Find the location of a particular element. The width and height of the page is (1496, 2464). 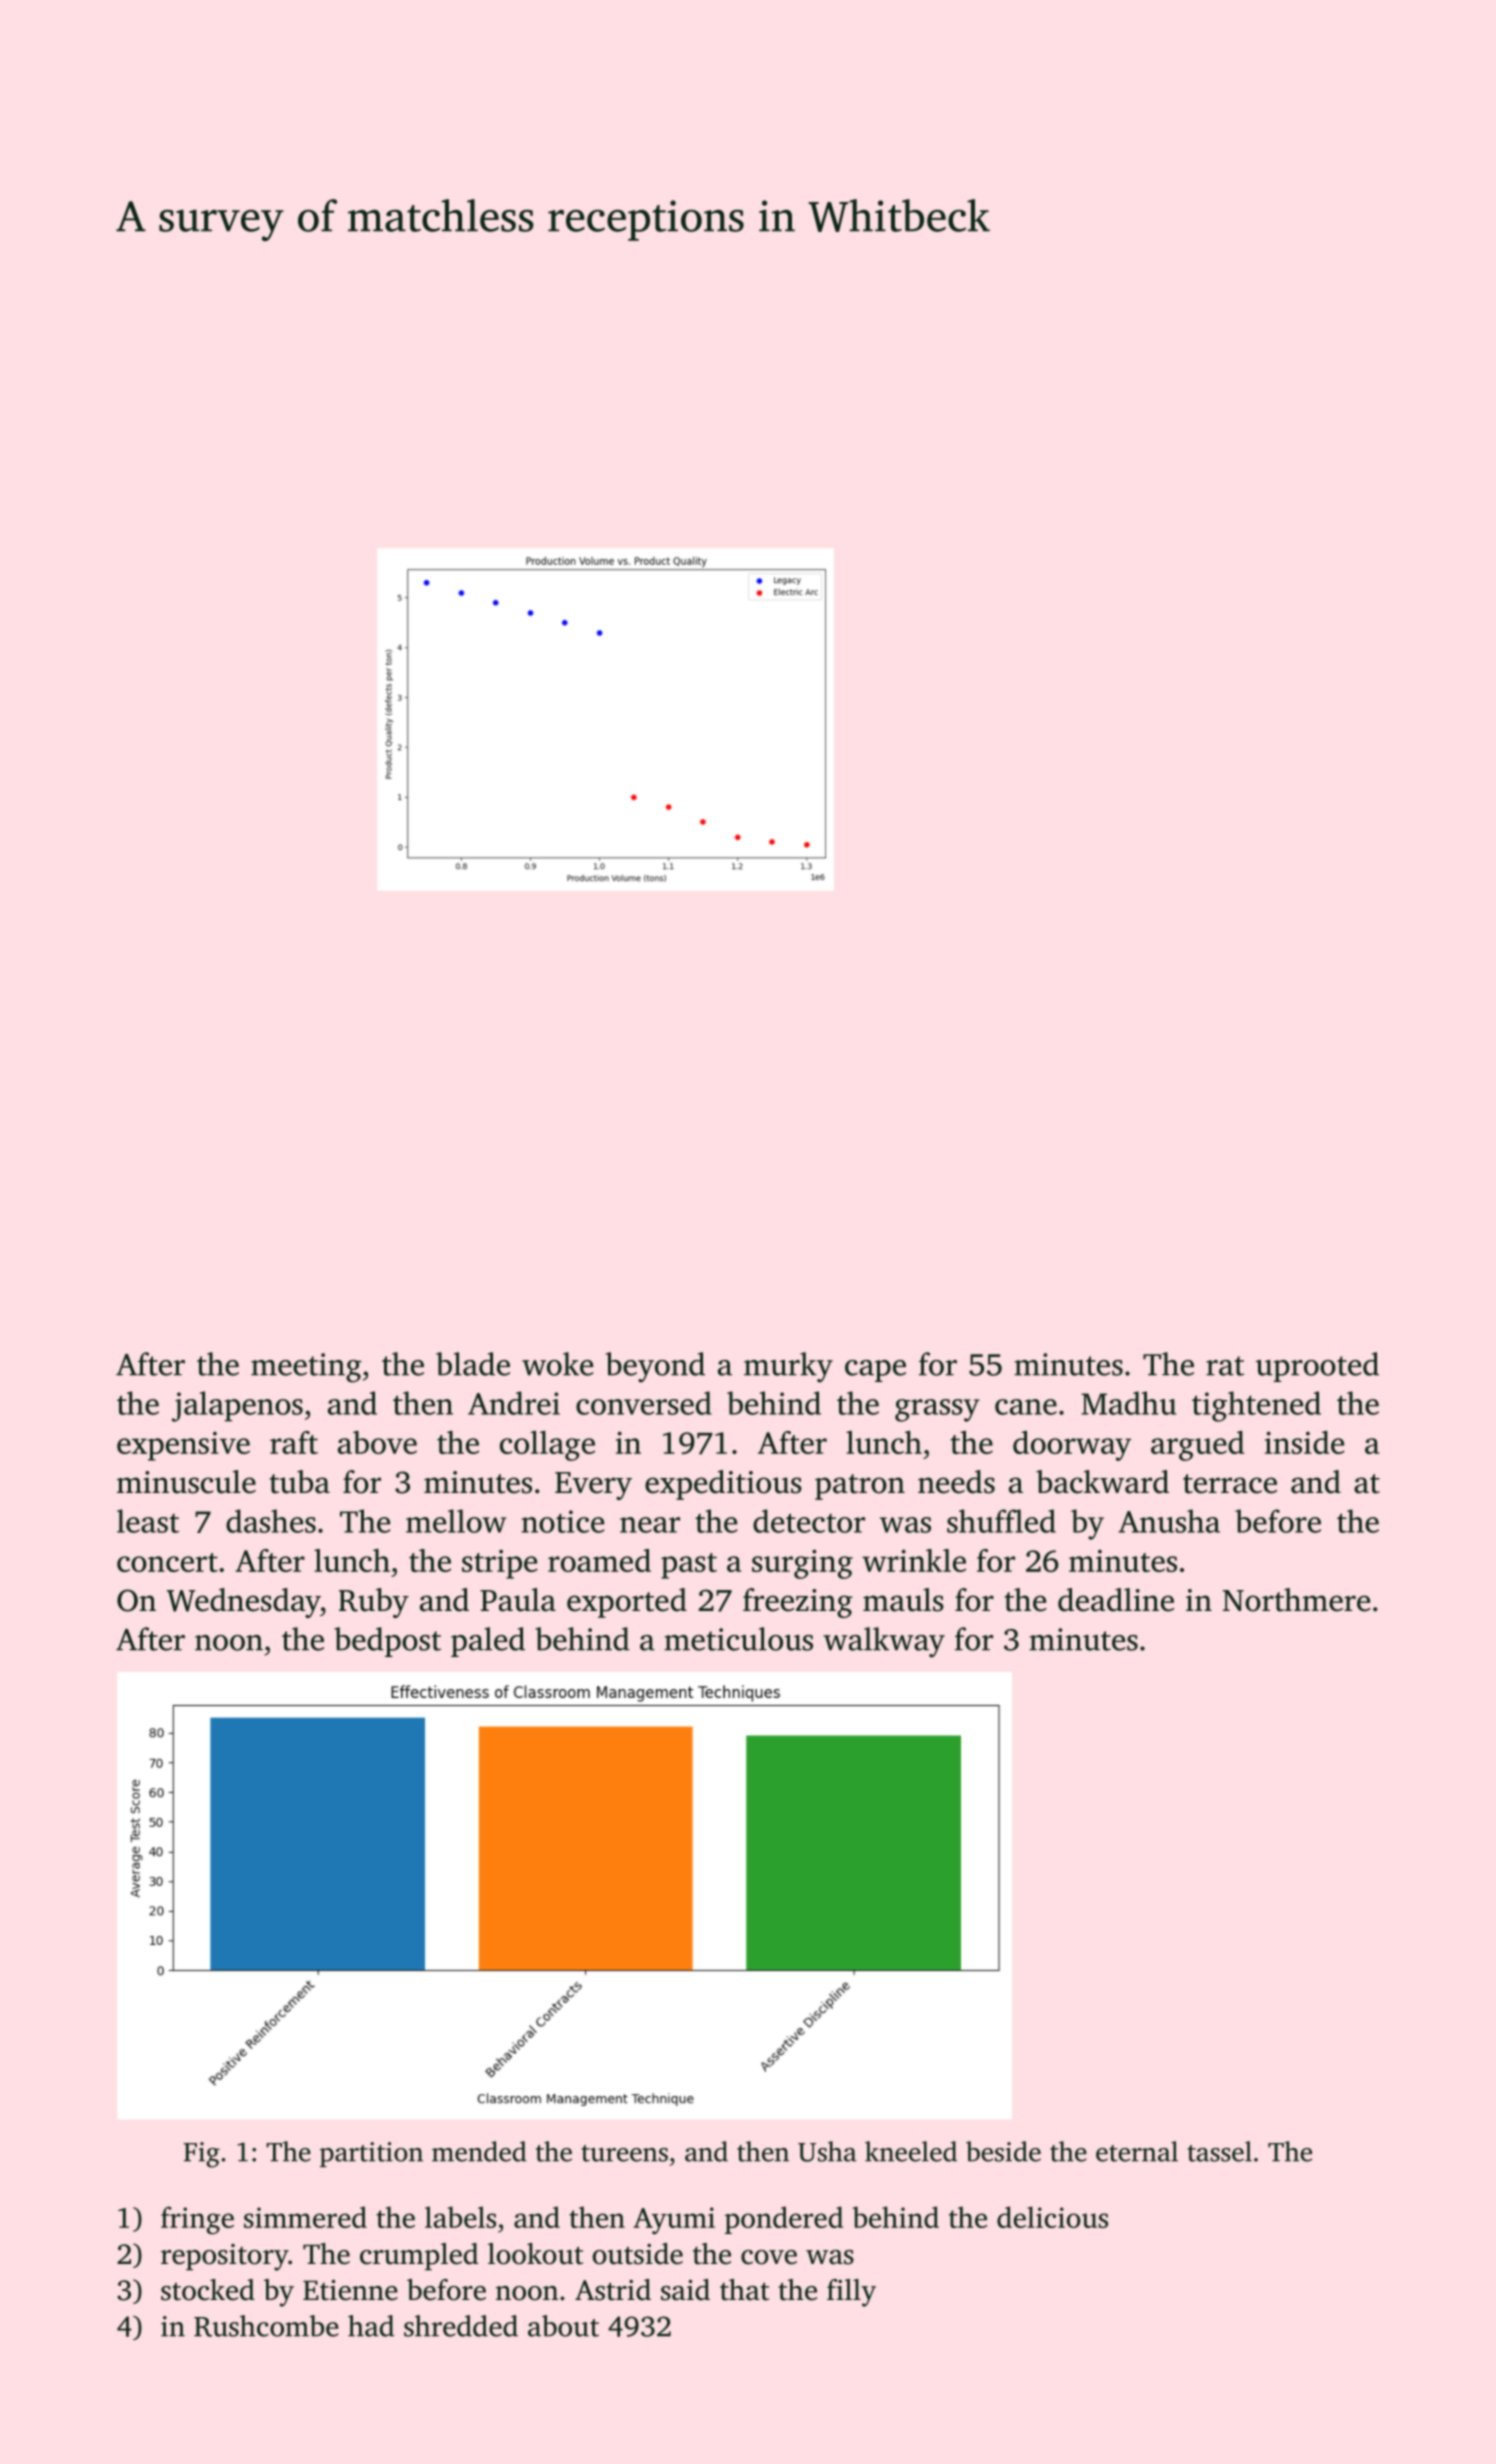

dashes is located at coordinates (271, 1521).
